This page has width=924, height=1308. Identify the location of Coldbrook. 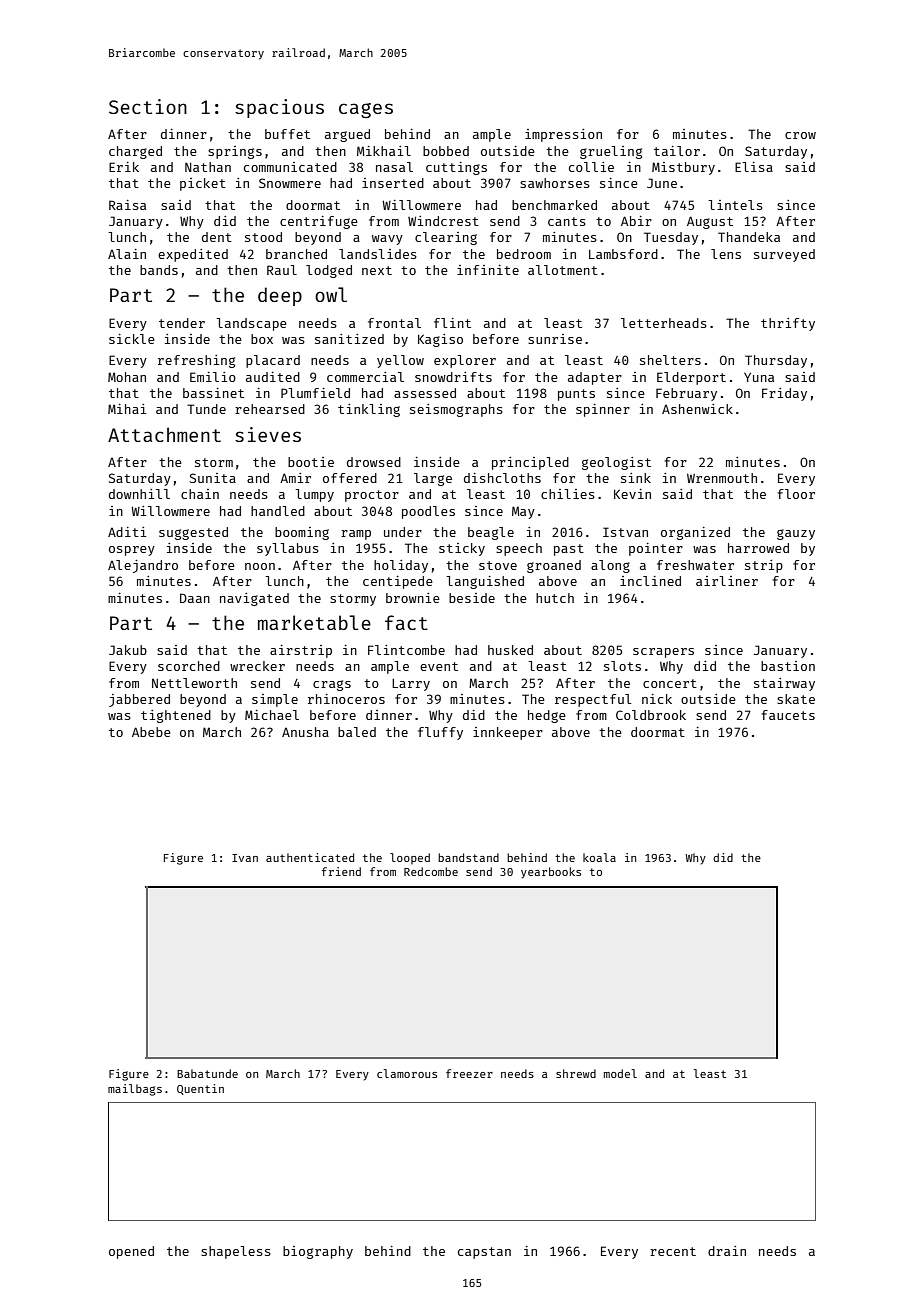
(651, 715).
